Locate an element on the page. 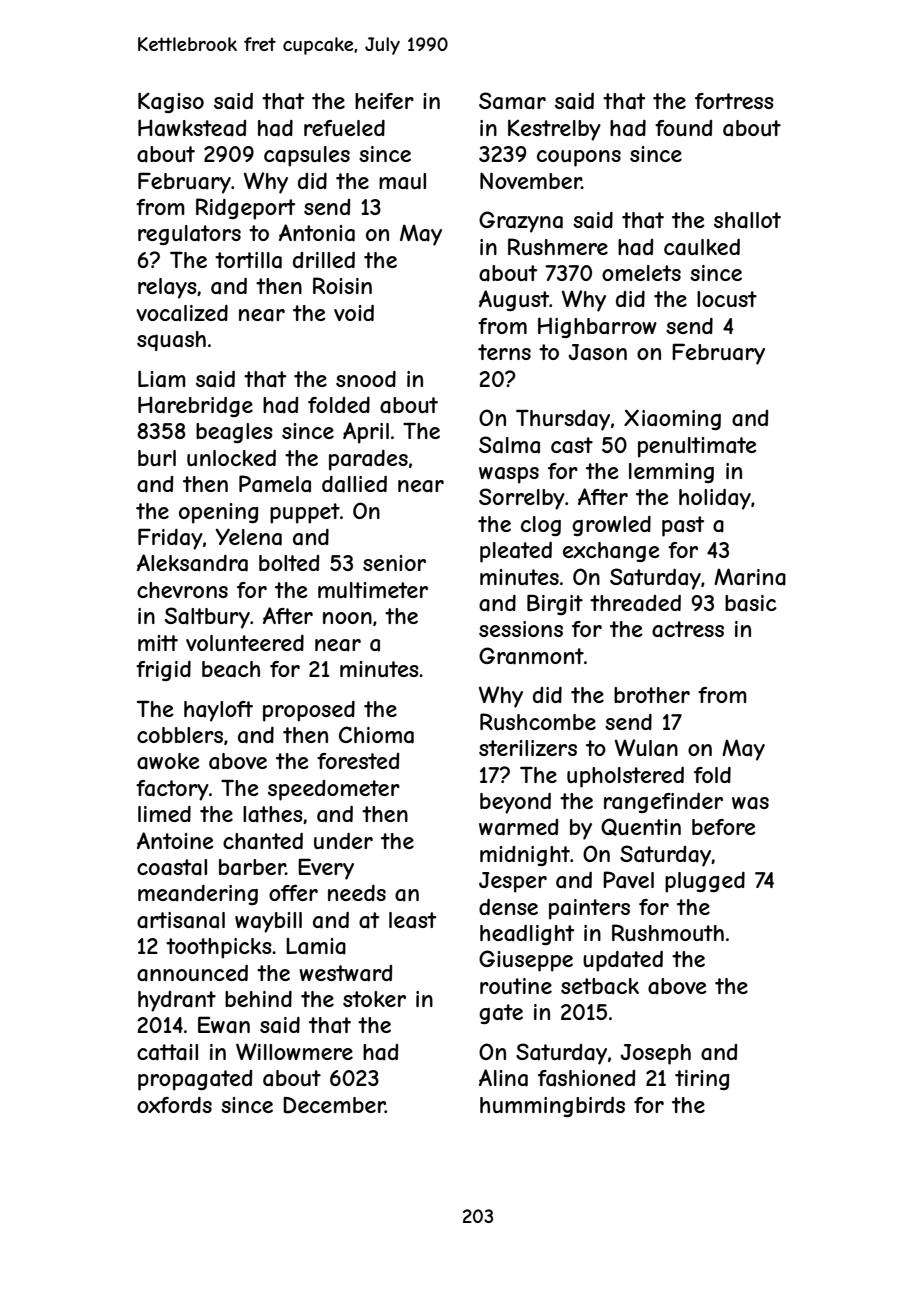 Image resolution: width=924 pixels, height=1311 pixels. fortress is located at coordinates (734, 101).
